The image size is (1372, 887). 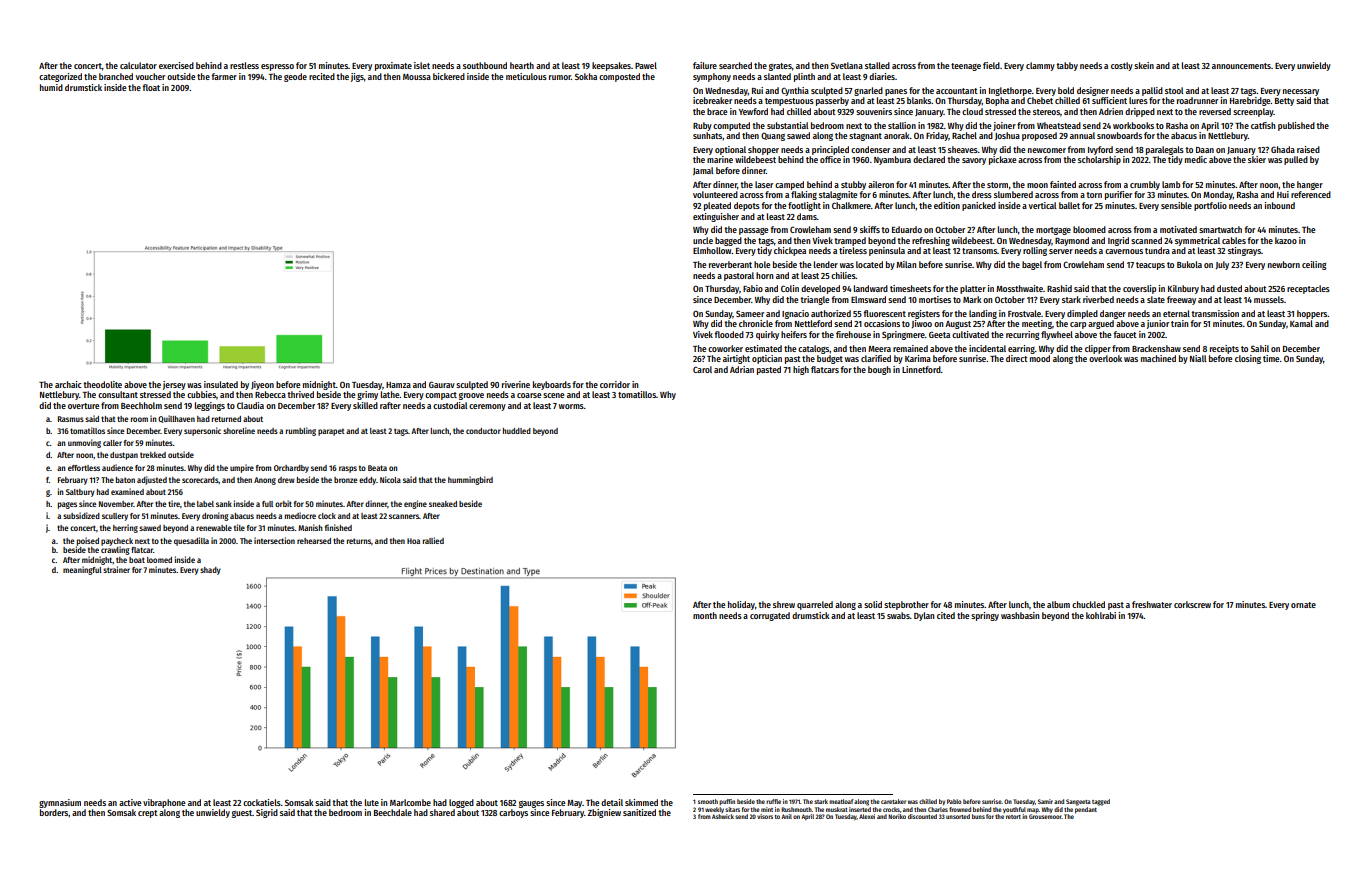 I want to click on Rashid, so click(x=1059, y=288).
